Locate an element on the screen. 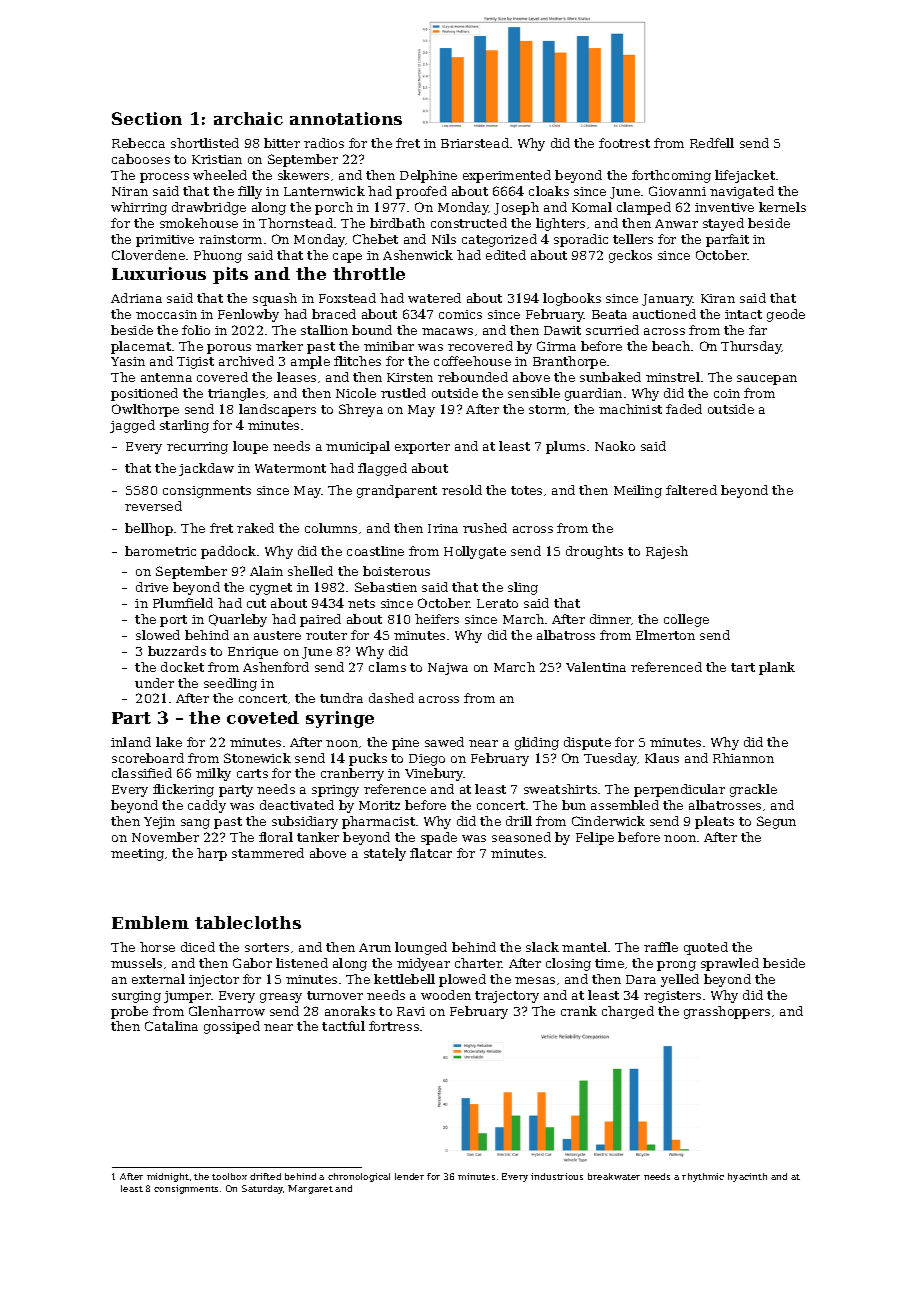 This screenshot has width=924, height=1308. wheeled is located at coordinates (220, 175).
